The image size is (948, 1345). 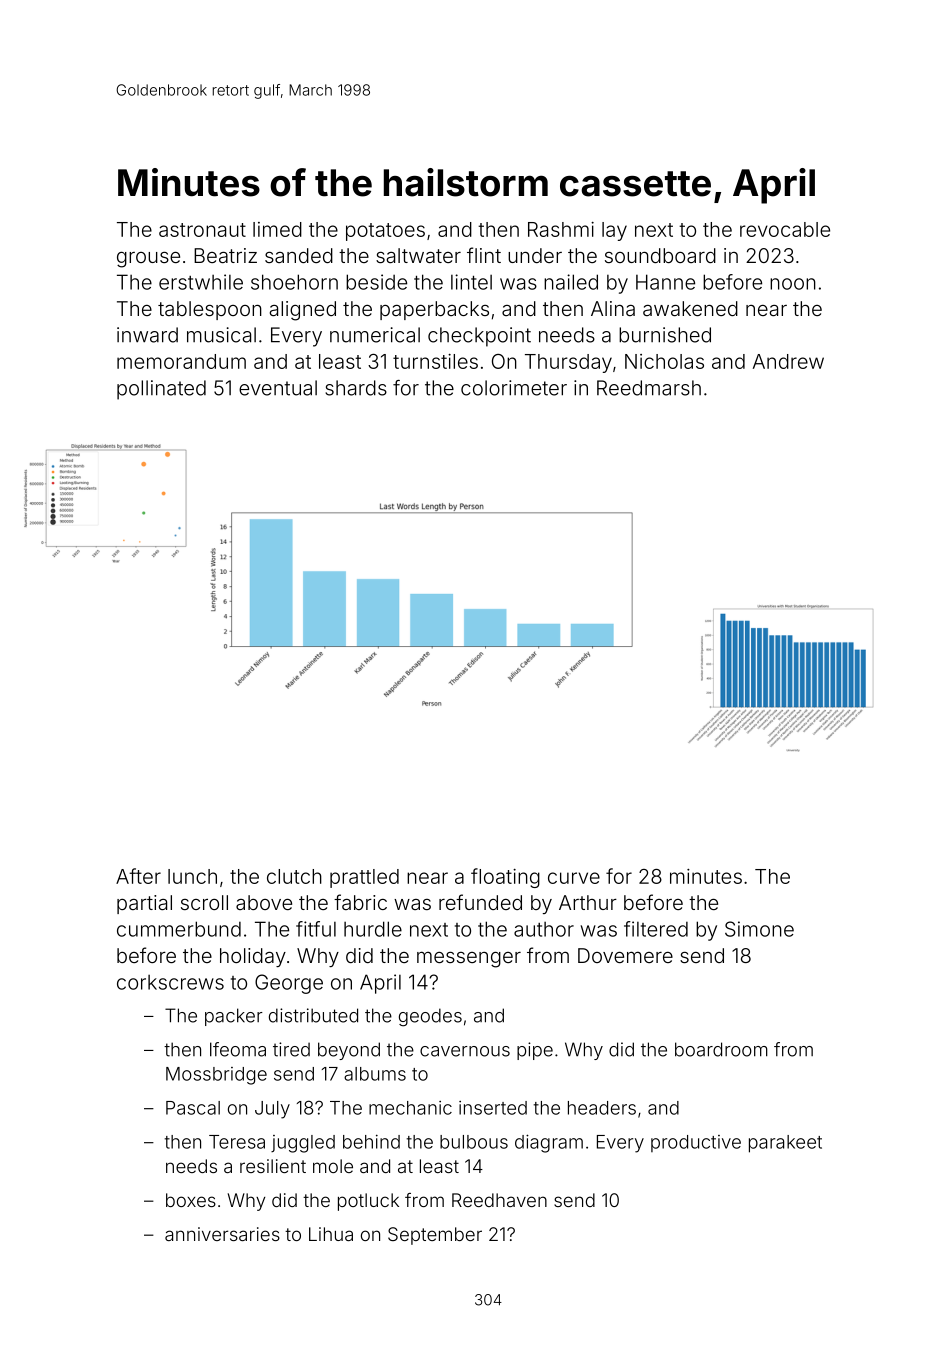 What do you see at coordinates (505, 878) in the page?
I see `floating` at bounding box center [505, 878].
